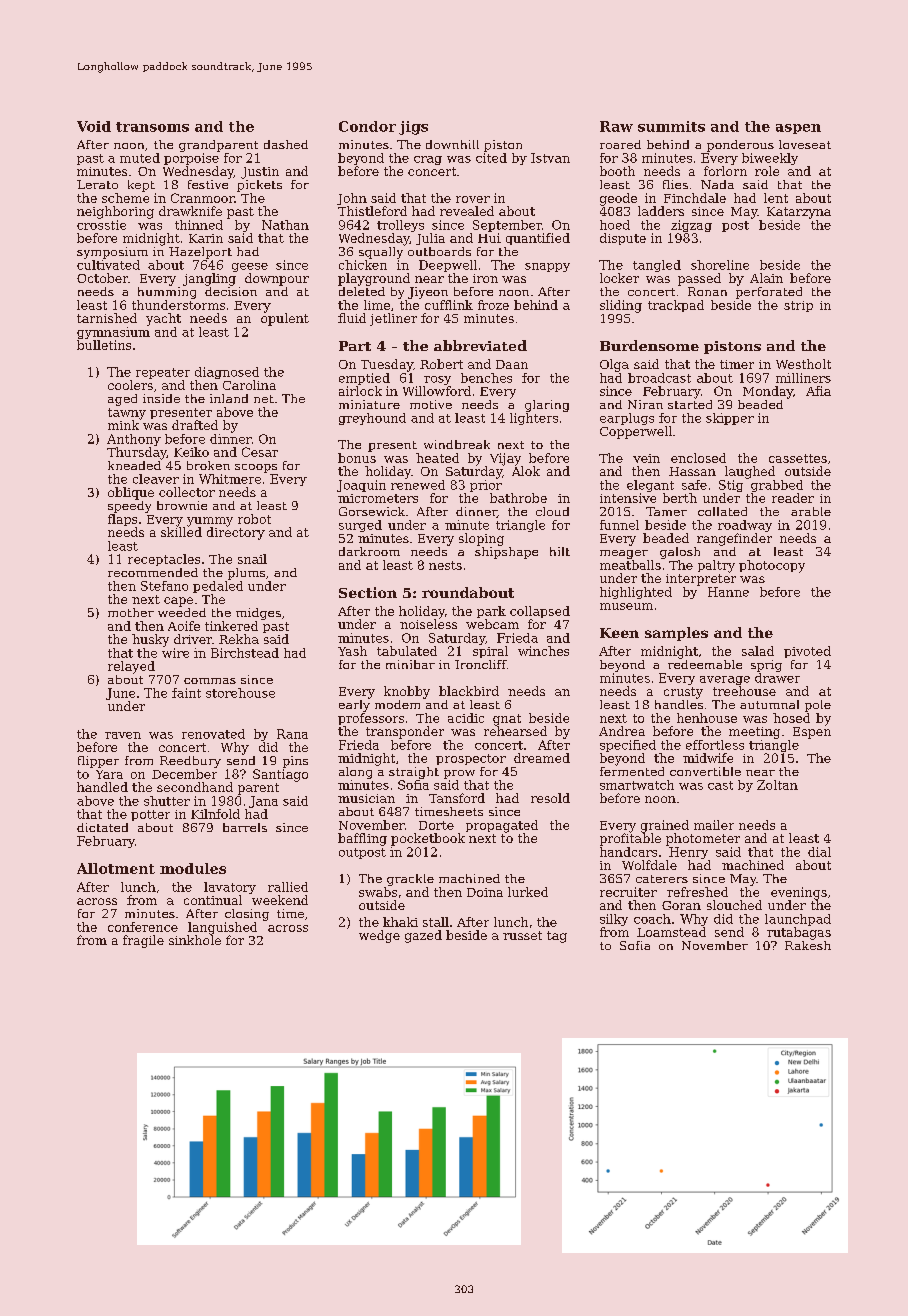  Describe the element at coordinates (94, 126) in the image. I see `Void` at that location.
